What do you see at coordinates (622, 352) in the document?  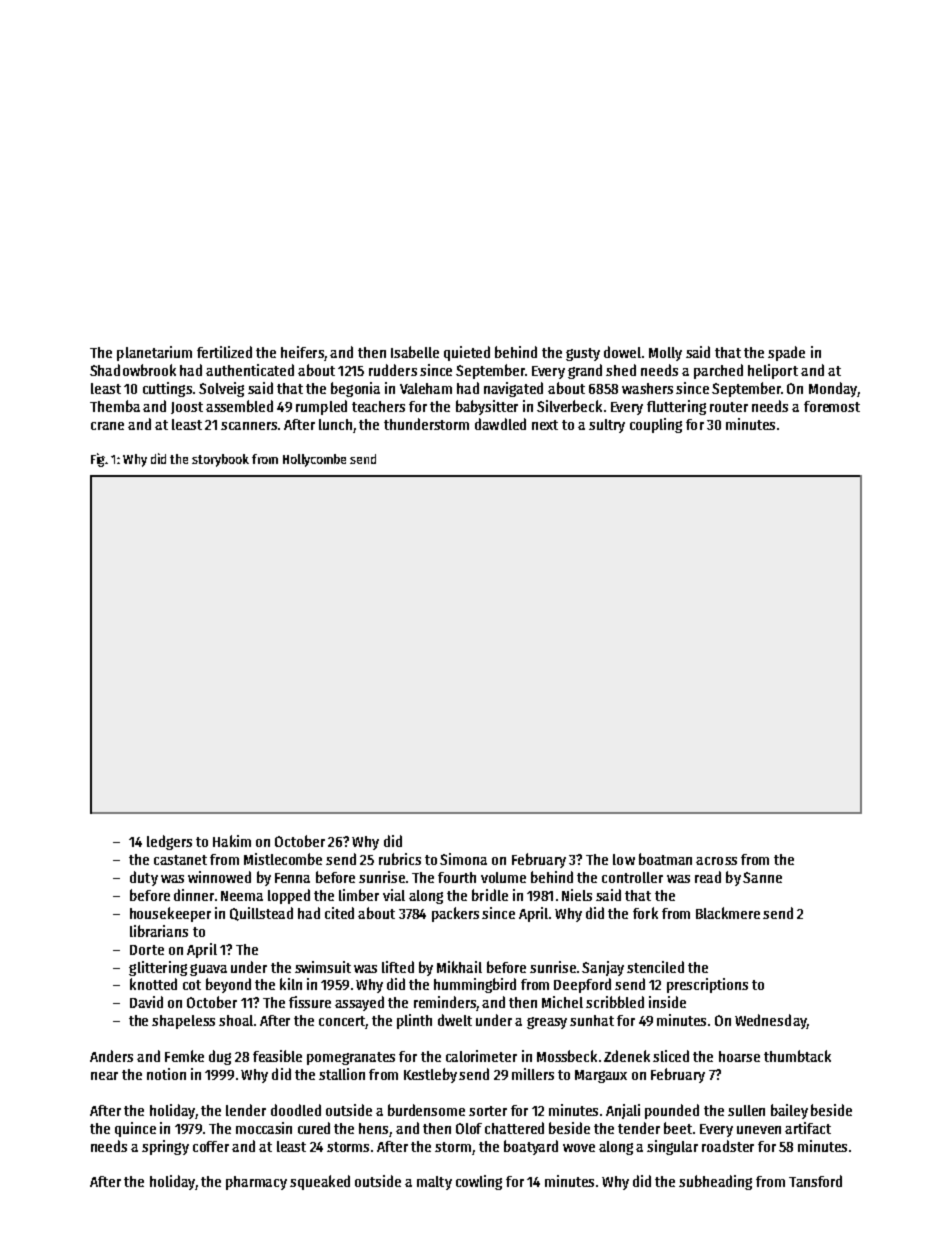 I see `dowel` at bounding box center [622, 352].
